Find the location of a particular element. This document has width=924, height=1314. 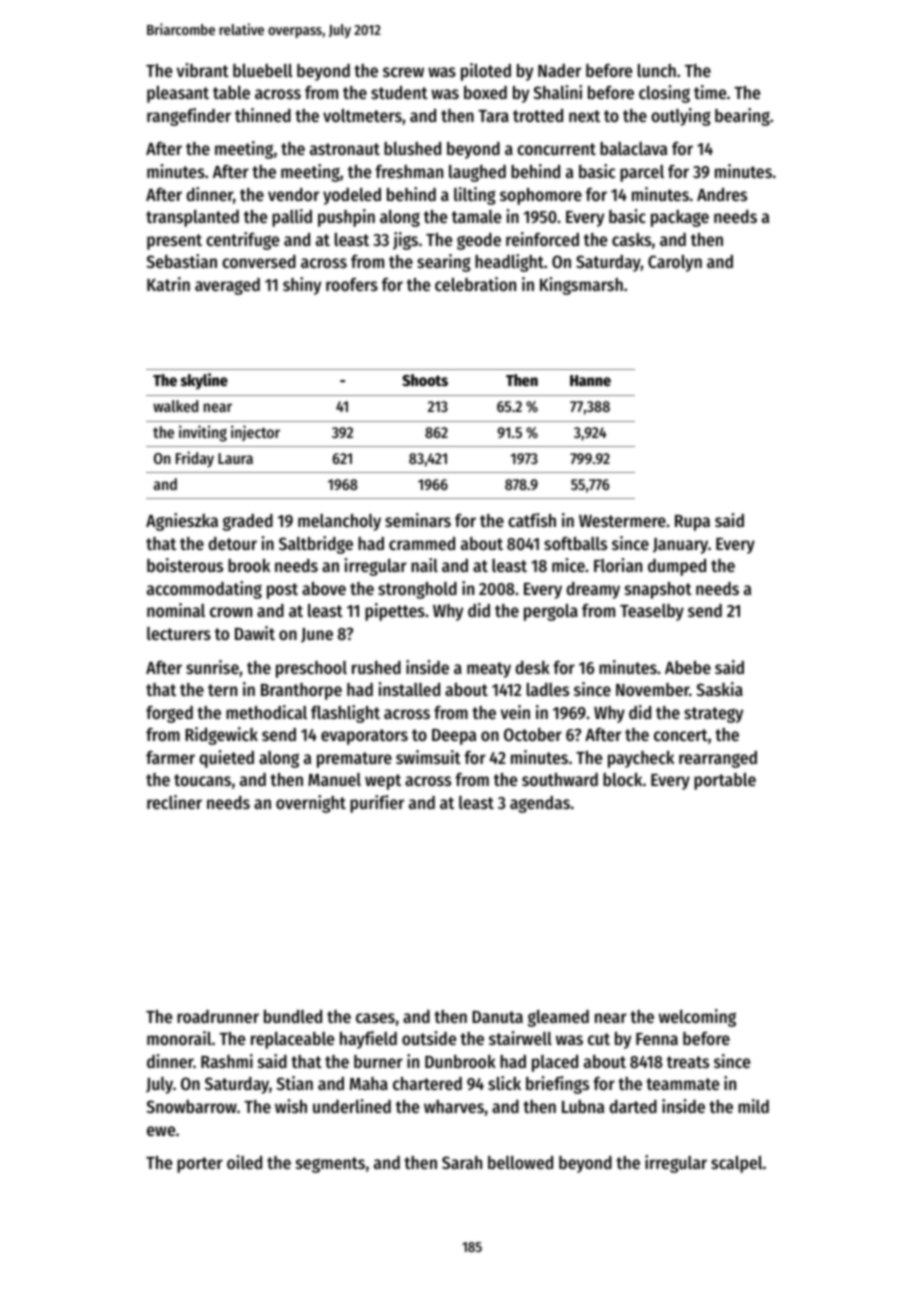

strategy is located at coordinates (713, 715).
